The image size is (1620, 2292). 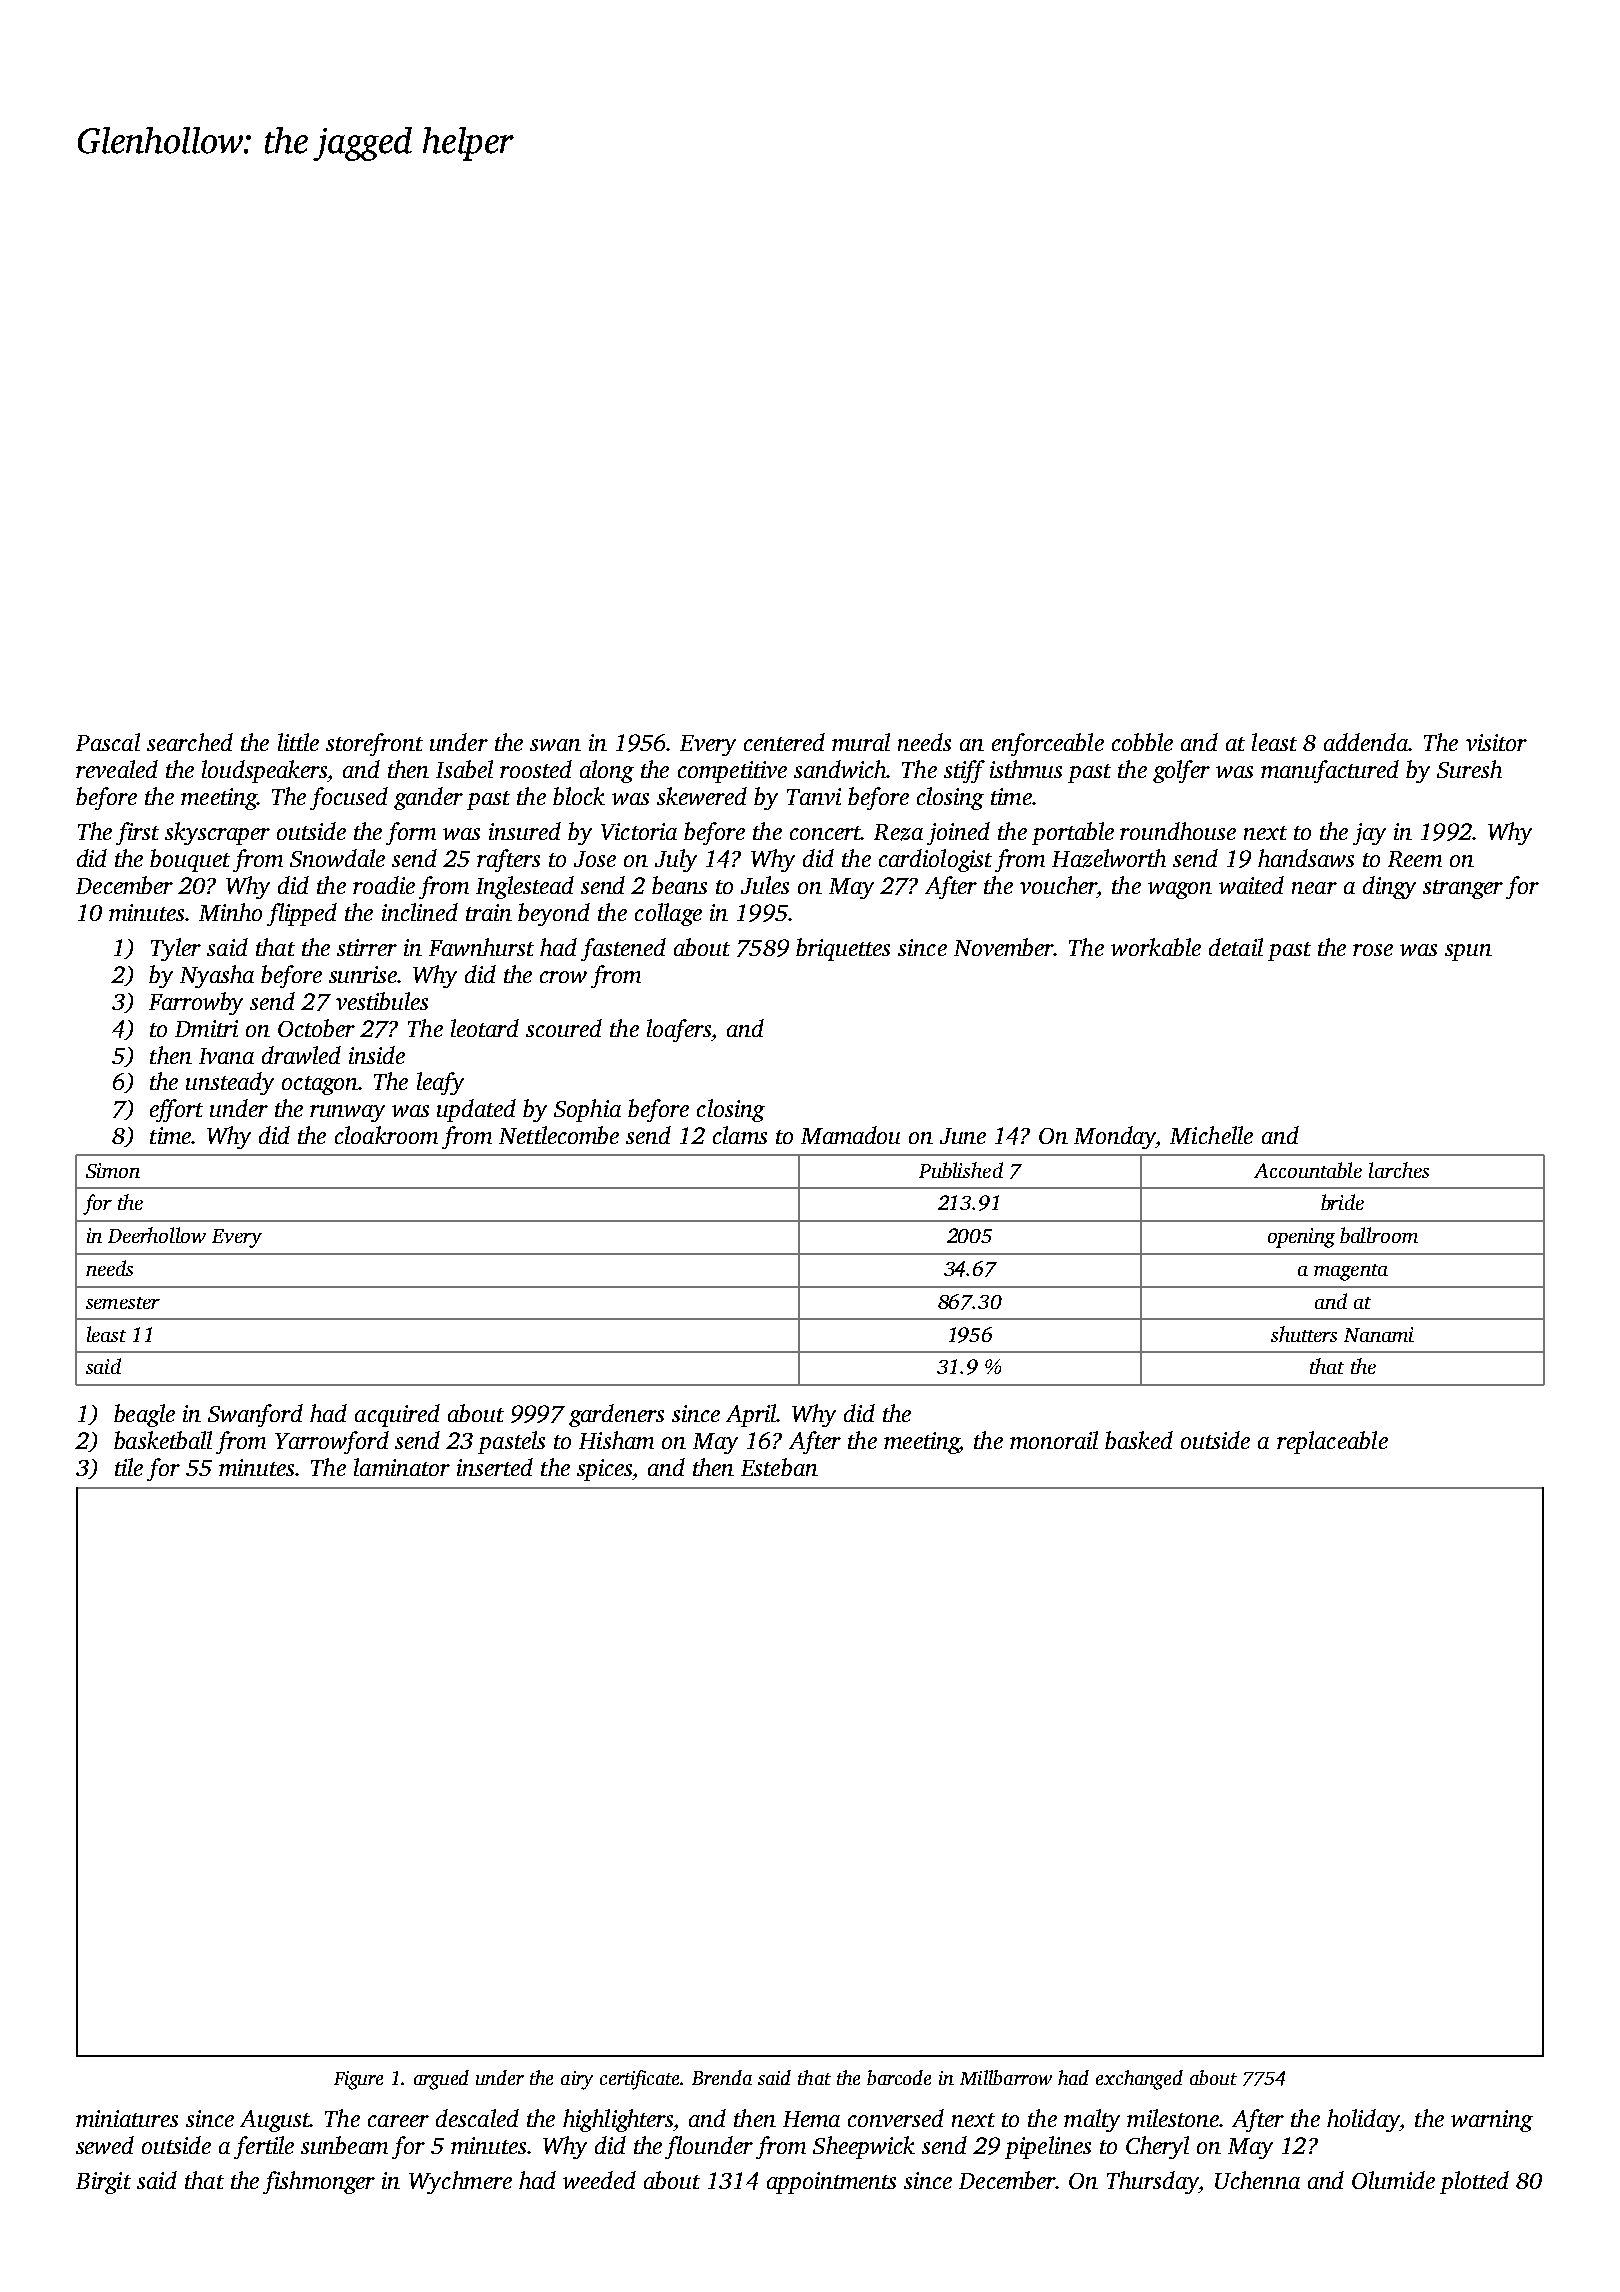 What do you see at coordinates (163, 1440) in the image?
I see `basketball` at bounding box center [163, 1440].
